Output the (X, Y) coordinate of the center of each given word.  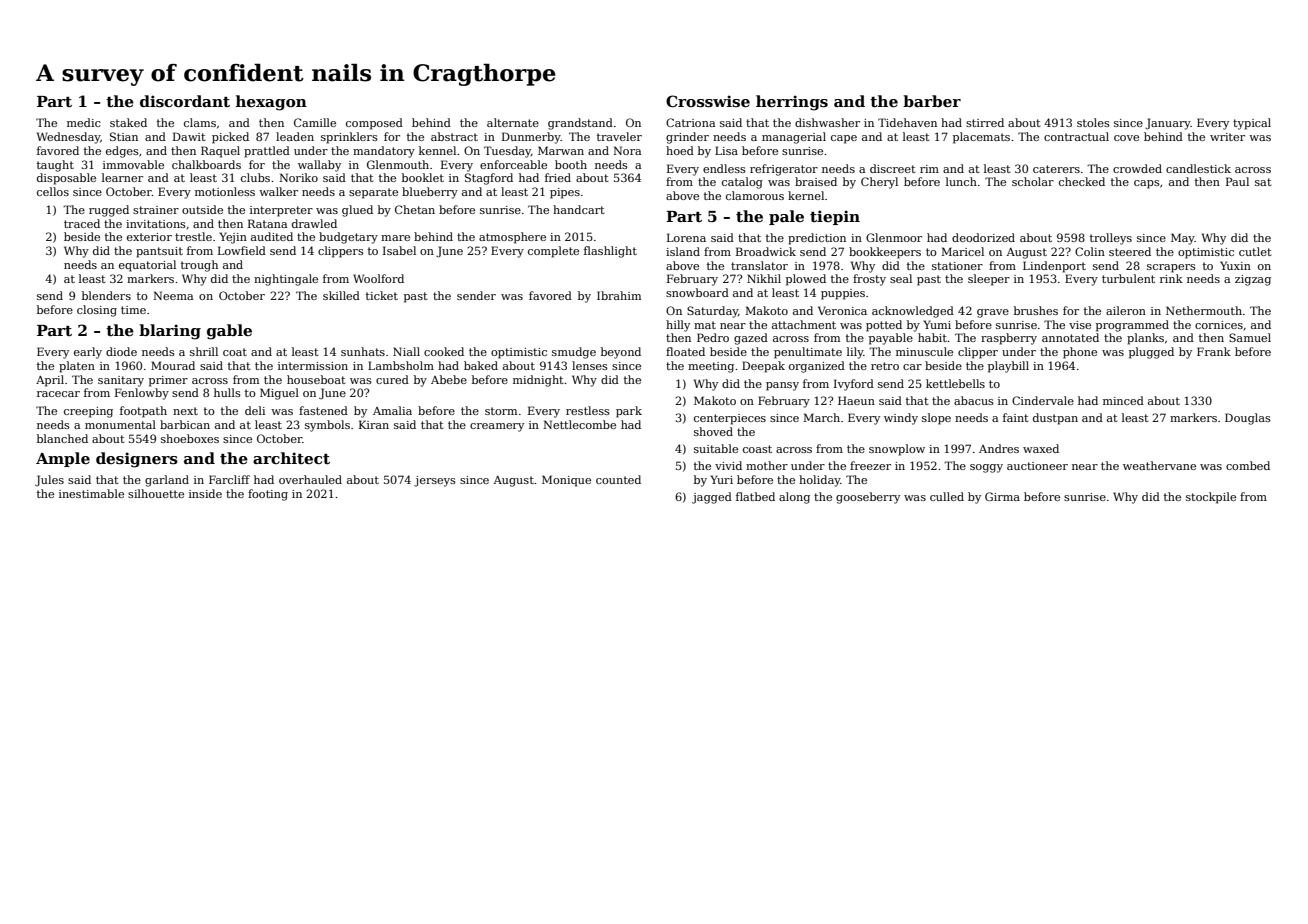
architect (291, 458)
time (133, 310)
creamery (497, 427)
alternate (513, 122)
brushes (1036, 310)
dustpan (1055, 419)
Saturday (712, 312)
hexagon (271, 103)
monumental (120, 424)
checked (1082, 181)
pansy (782, 386)
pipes (565, 193)
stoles (1093, 122)
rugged (109, 211)
